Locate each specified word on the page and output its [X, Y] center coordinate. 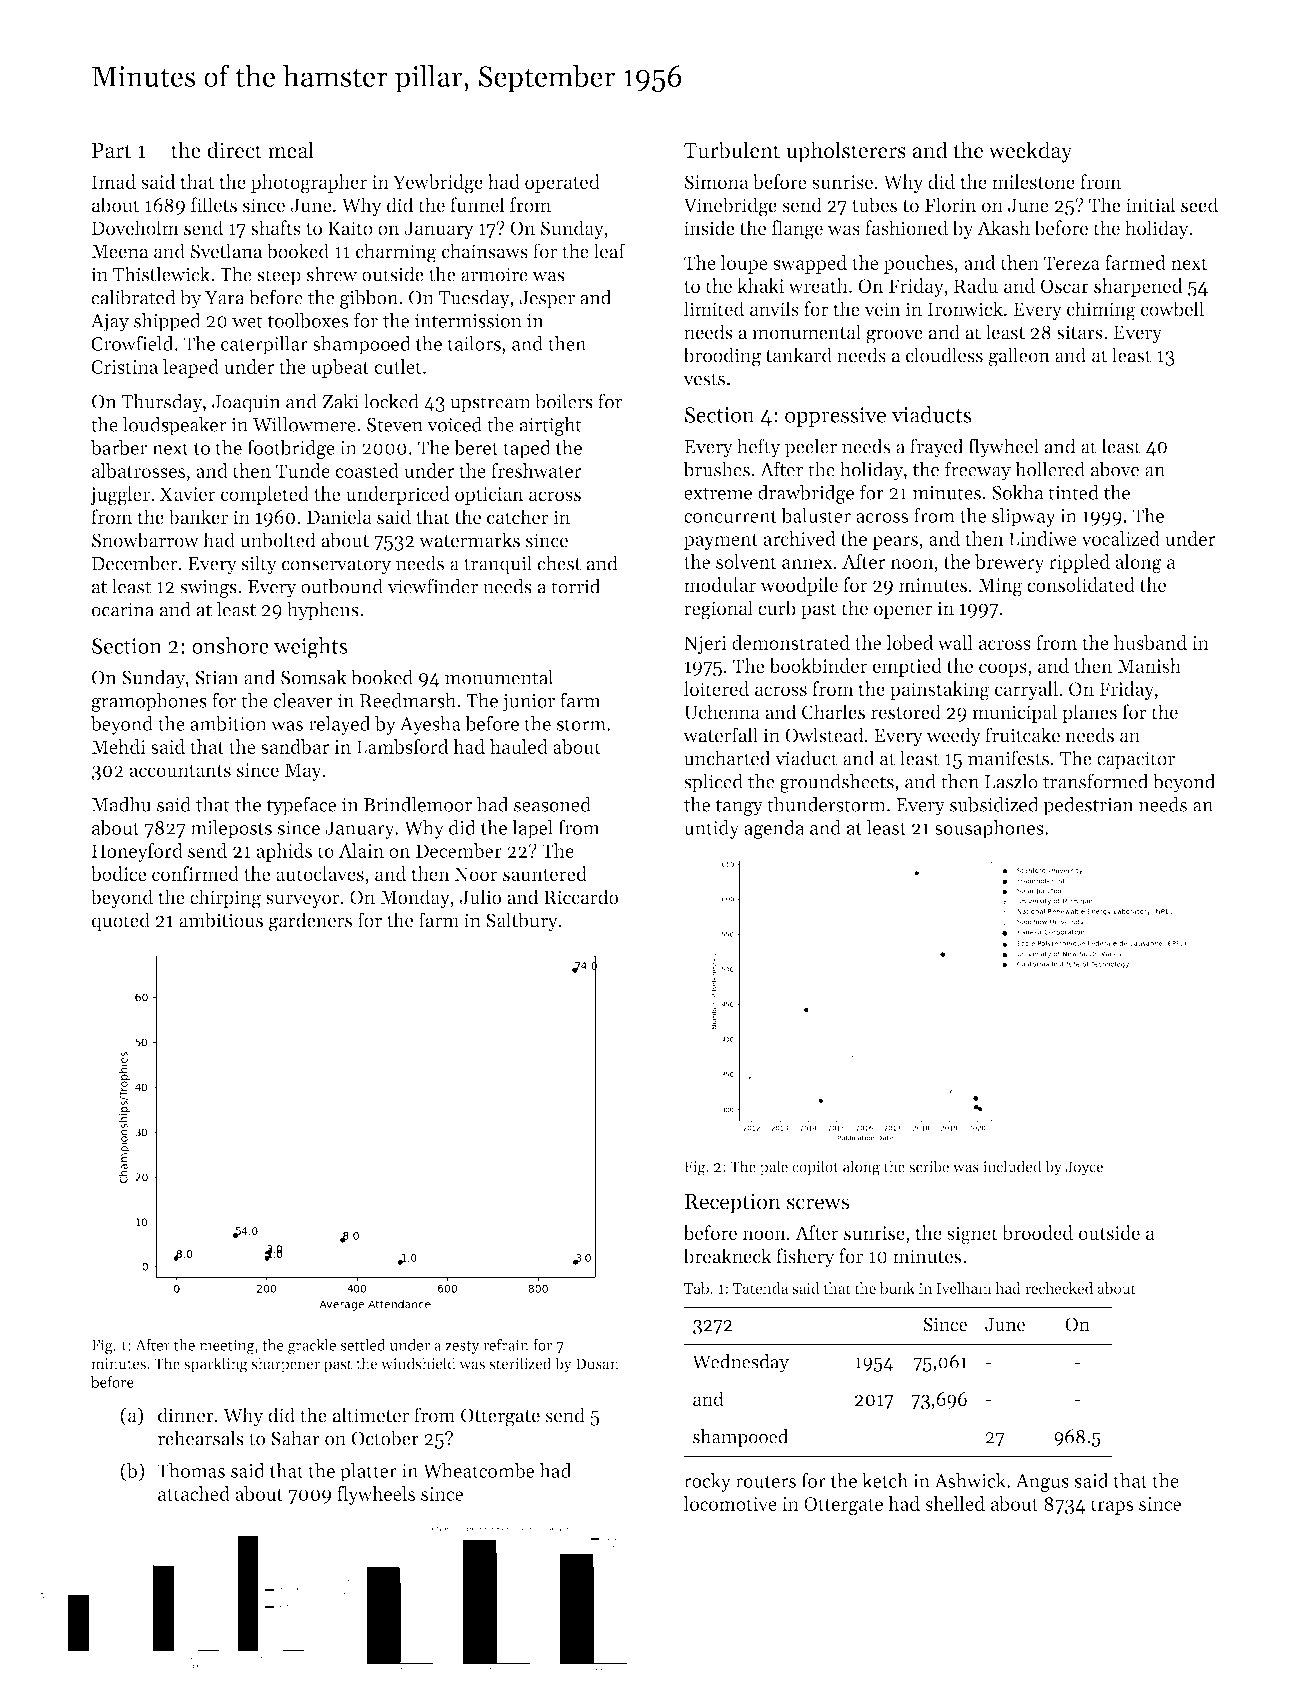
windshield [418, 1363]
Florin [951, 205]
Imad [114, 181]
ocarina [122, 610]
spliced [713, 783]
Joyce [1084, 1168]
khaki [760, 285]
